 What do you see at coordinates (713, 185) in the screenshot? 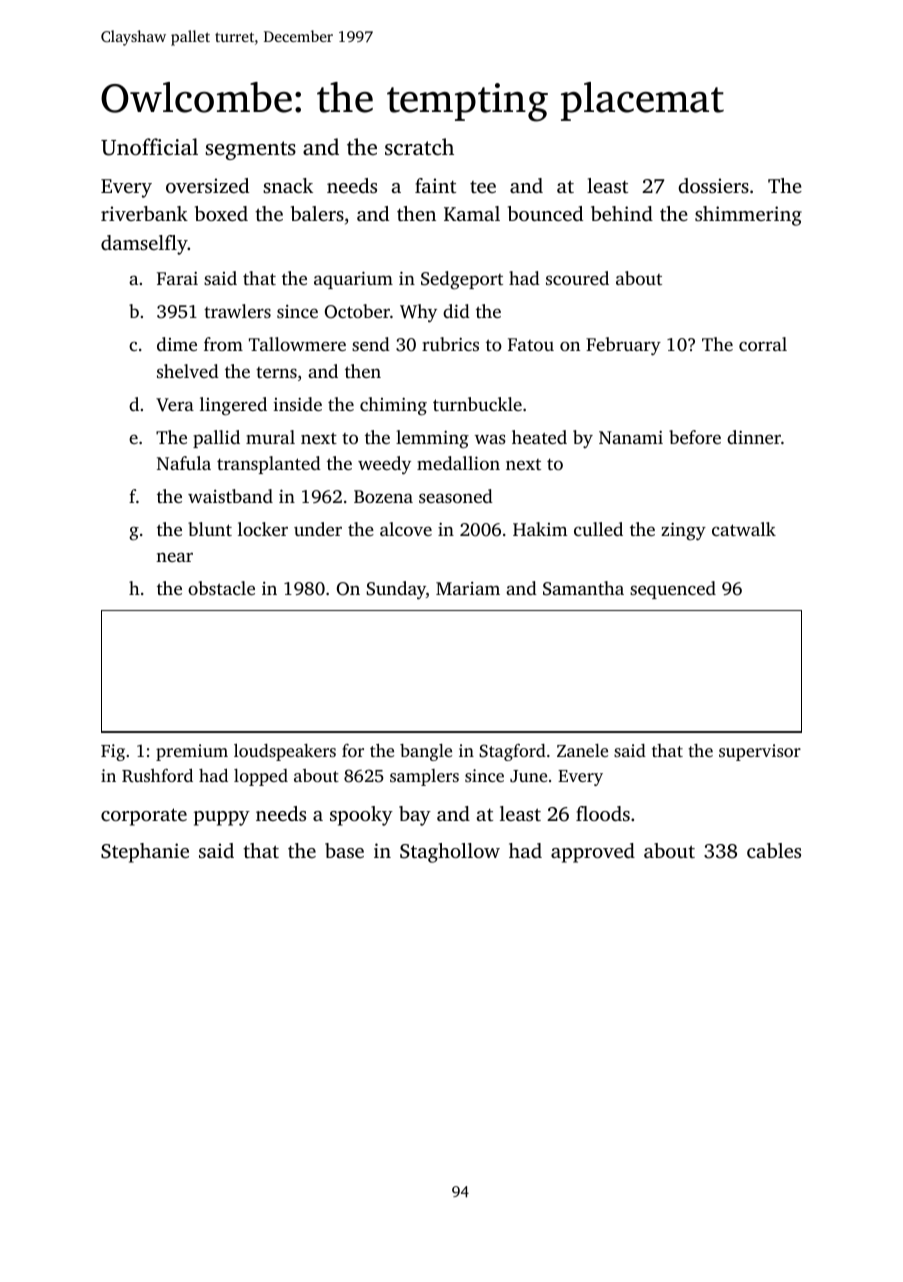
I see `dossiers` at bounding box center [713, 185].
